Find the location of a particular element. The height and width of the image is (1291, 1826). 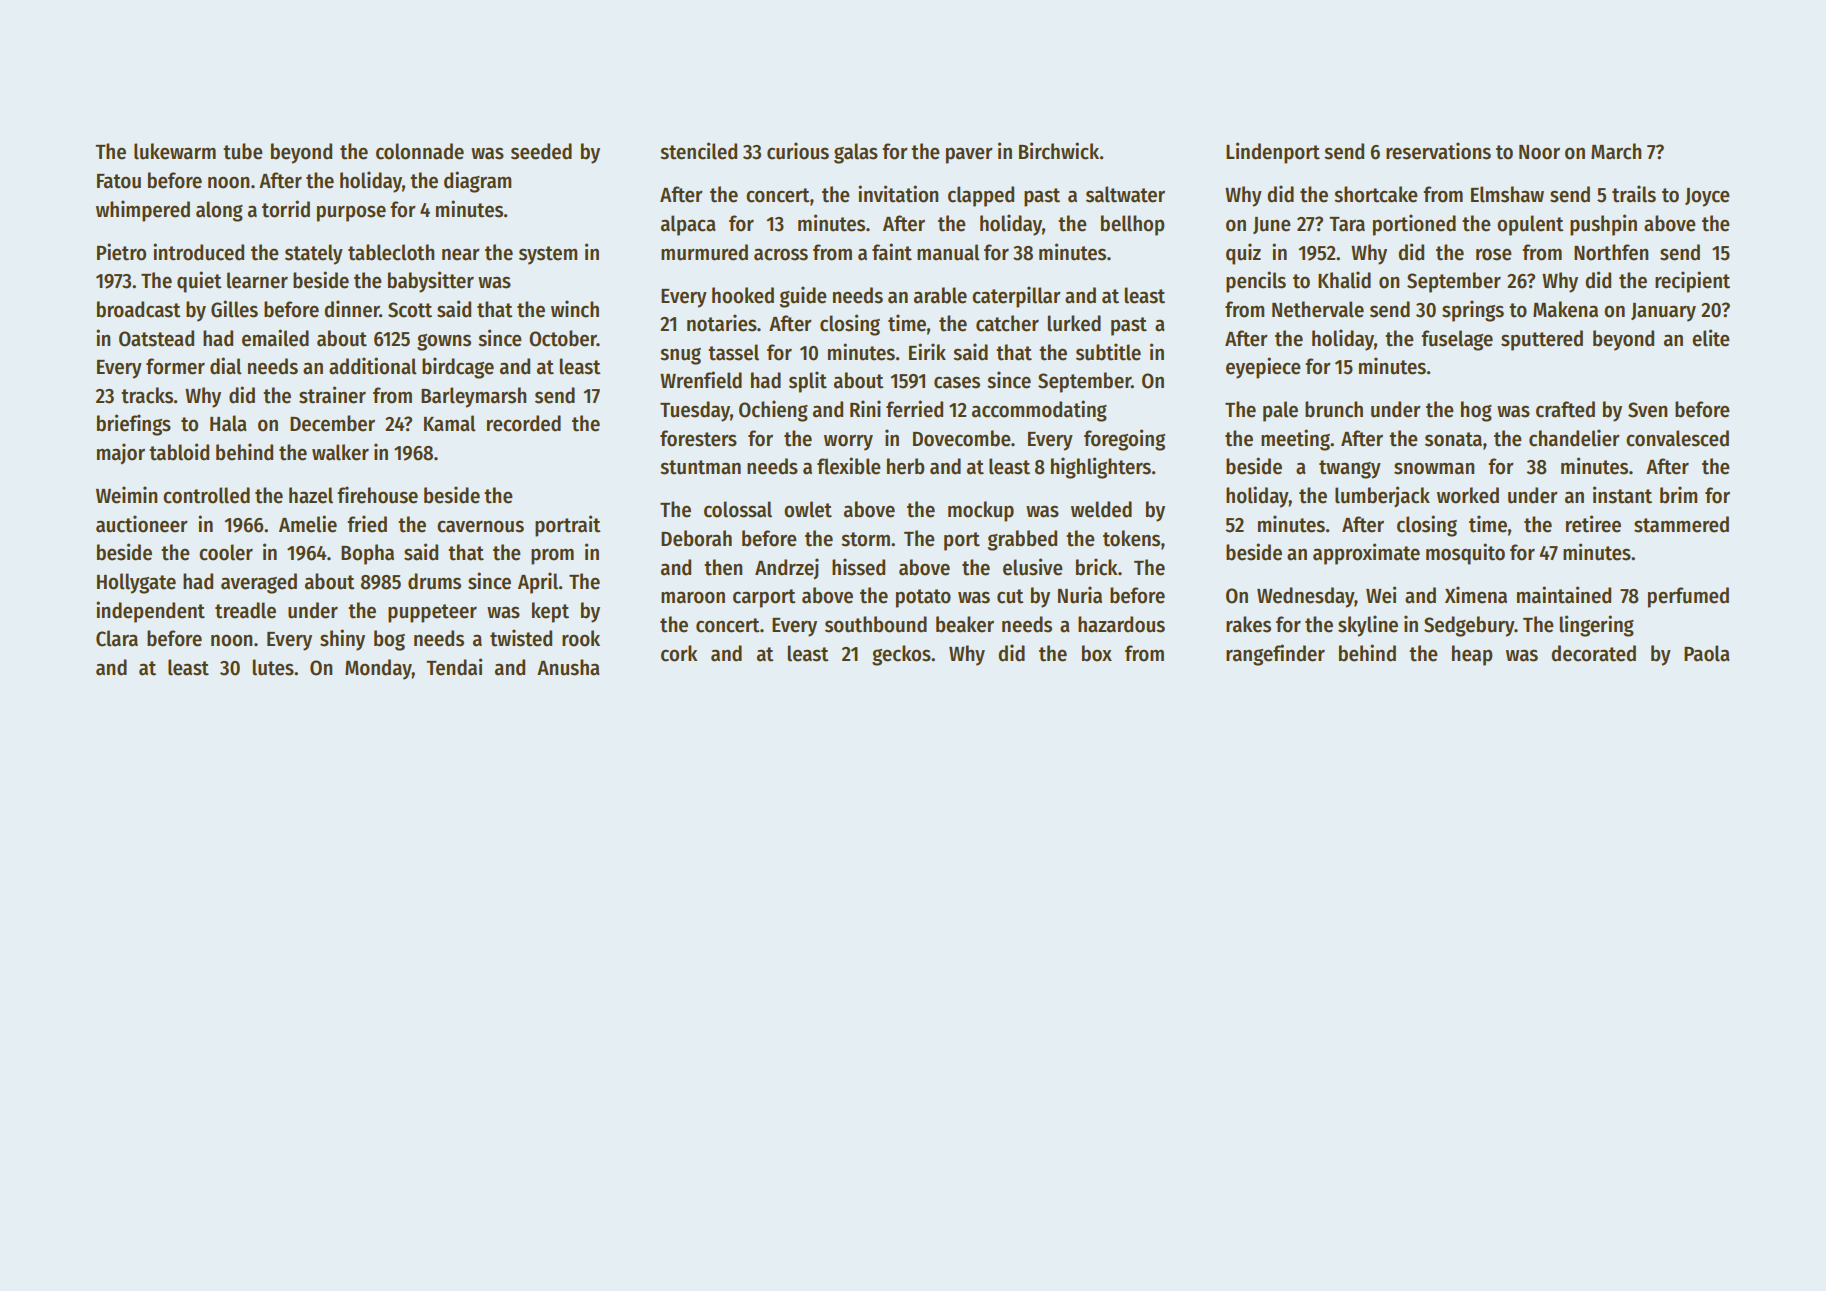

clapped is located at coordinates (981, 196).
